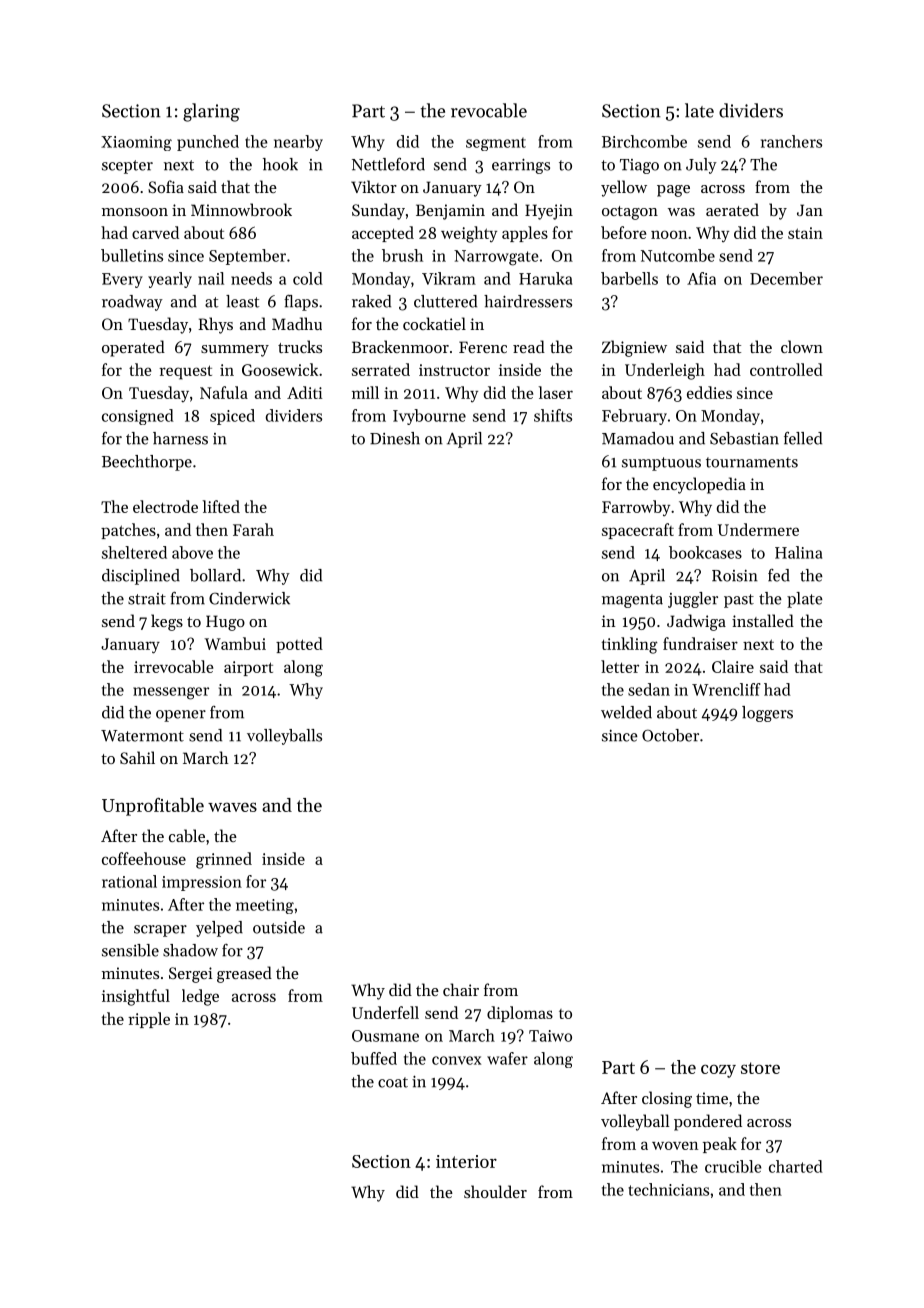 The width and height of the screenshot is (924, 1308). What do you see at coordinates (165, 506) in the screenshot?
I see `electrode` at bounding box center [165, 506].
